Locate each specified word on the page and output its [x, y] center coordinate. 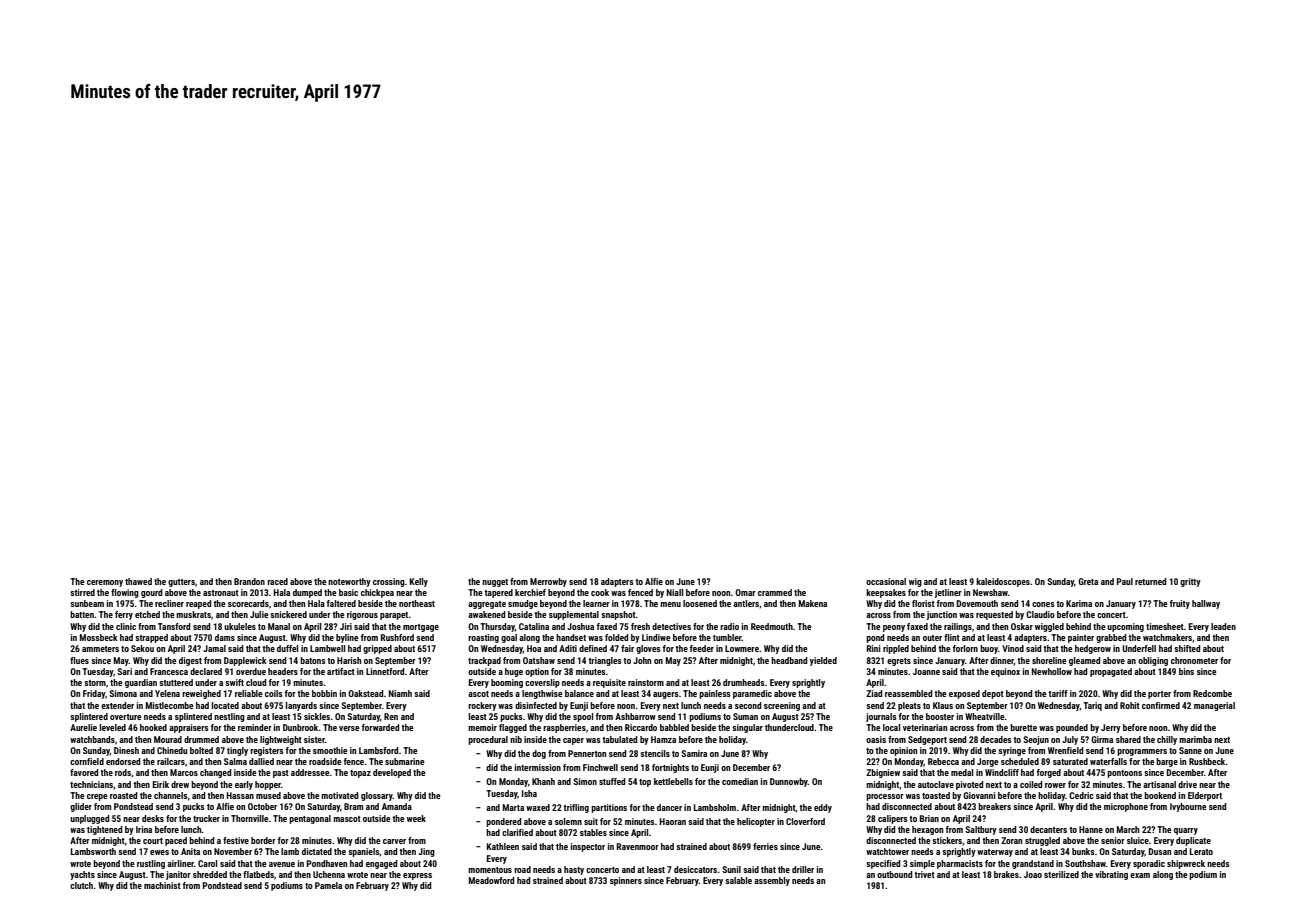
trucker [206, 818]
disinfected [536, 705]
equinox [1005, 672]
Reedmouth [772, 626]
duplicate [1193, 841]
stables [593, 832]
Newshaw [990, 592]
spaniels [364, 852]
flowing [125, 593]
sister [314, 739]
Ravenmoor [638, 846]
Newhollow [1052, 671]
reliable [249, 693]
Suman [745, 716]
